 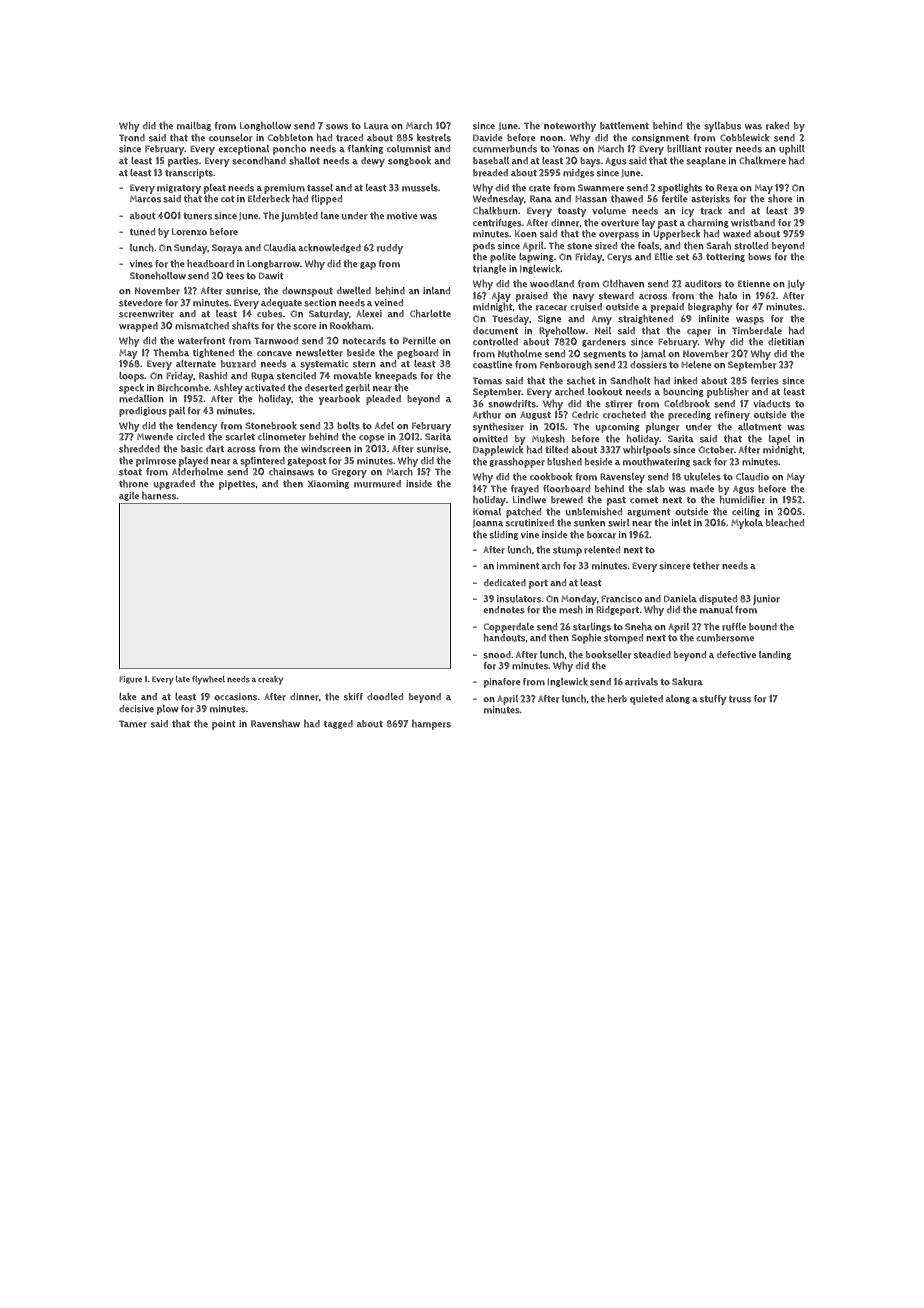 I want to click on skiff, so click(x=353, y=697).
